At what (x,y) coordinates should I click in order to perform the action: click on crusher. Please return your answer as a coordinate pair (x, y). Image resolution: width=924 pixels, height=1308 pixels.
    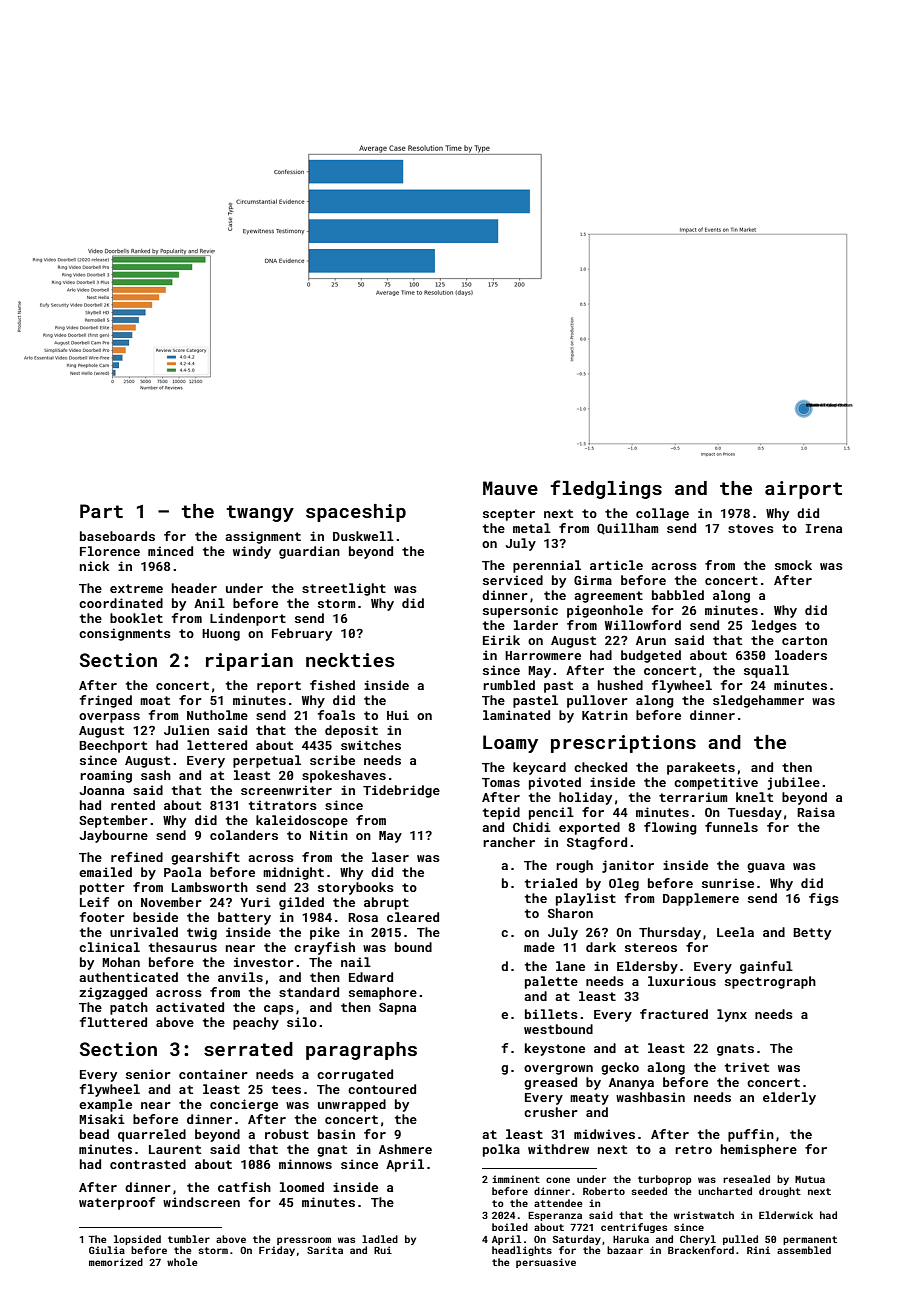
    Looking at the image, I should click on (551, 1112).
